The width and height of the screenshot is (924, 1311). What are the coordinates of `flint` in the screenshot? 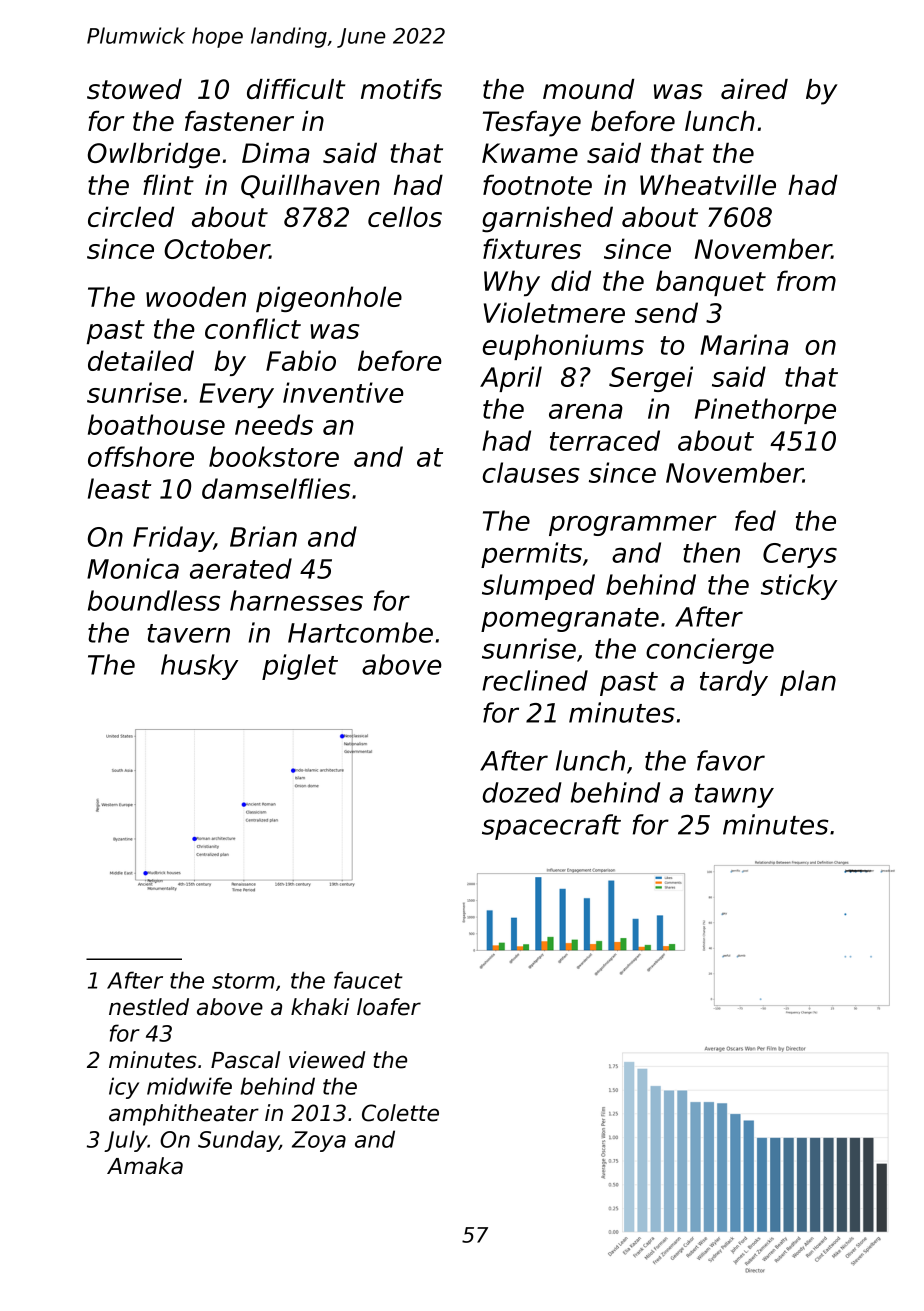 It's located at (168, 184).
